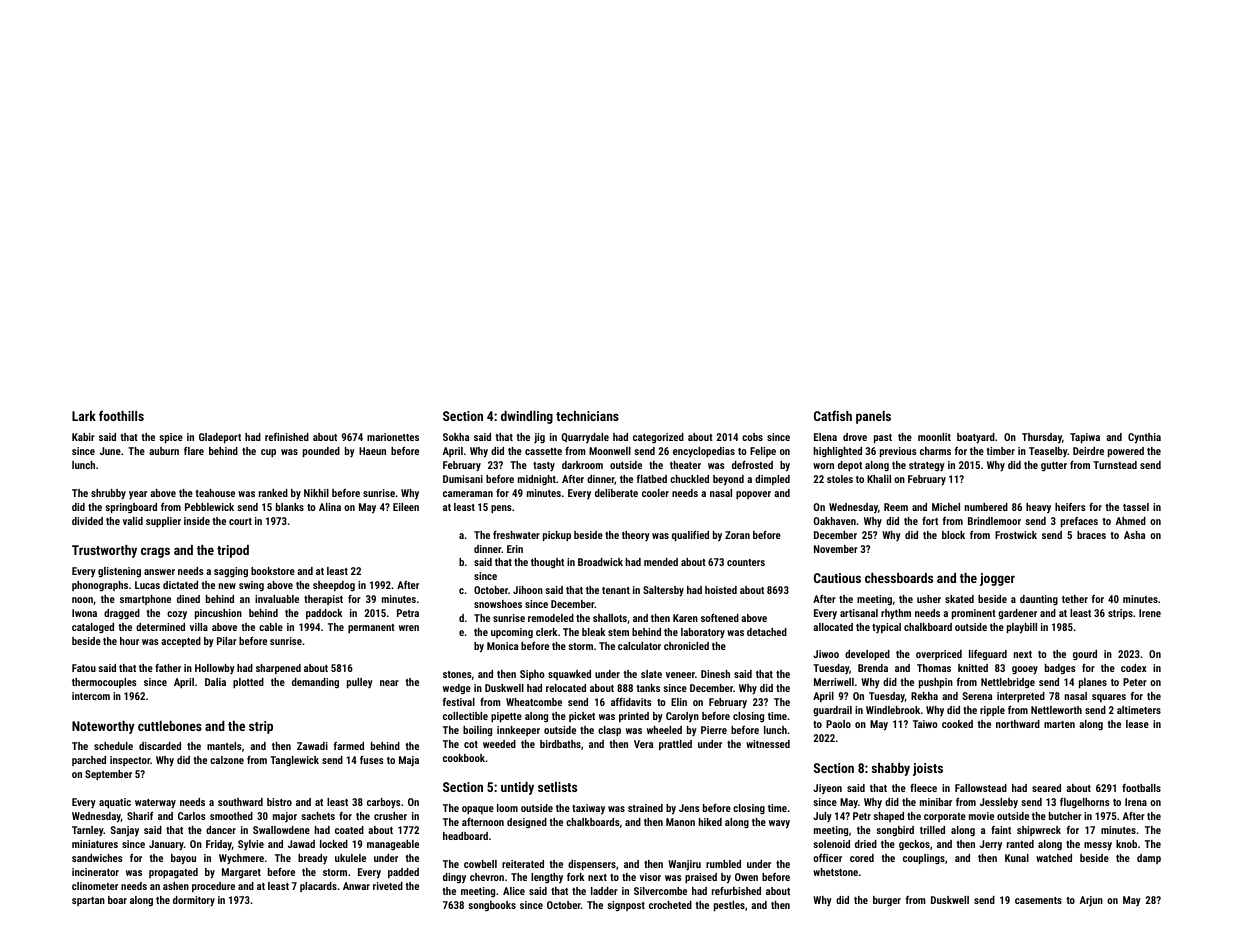  What do you see at coordinates (271, 627) in the screenshot?
I see `cable` at bounding box center [271, 627].
